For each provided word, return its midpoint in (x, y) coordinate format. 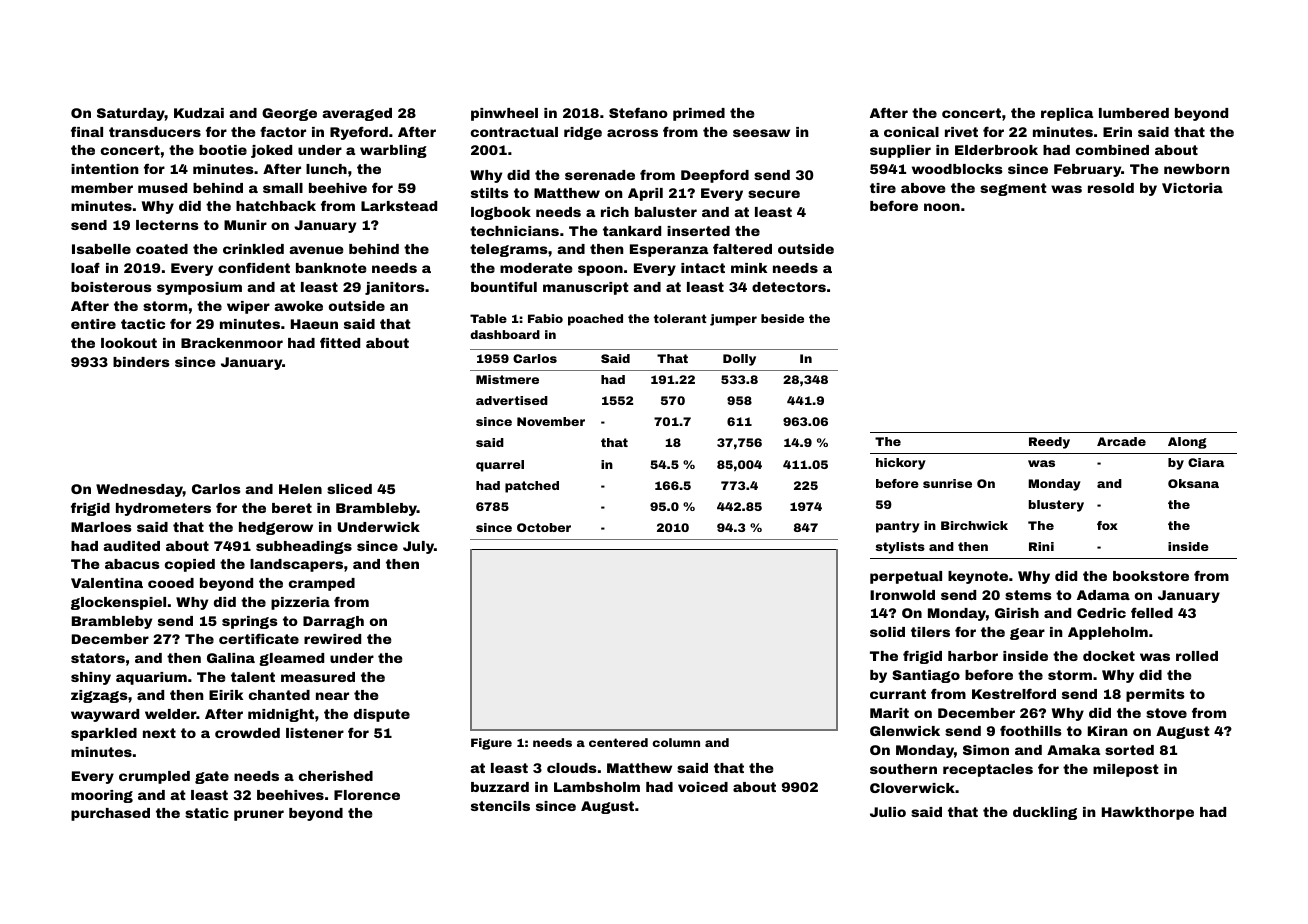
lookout (129, 343)
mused (162, 188)
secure (774, 194)
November (551, 421)
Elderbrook (996, 150)
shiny (91, 678)
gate (212, 777)
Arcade (1121, 441)
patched (532, 487)
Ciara (1206, 462)
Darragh (333, 622)
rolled (1197, 656)
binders (141, 362)
